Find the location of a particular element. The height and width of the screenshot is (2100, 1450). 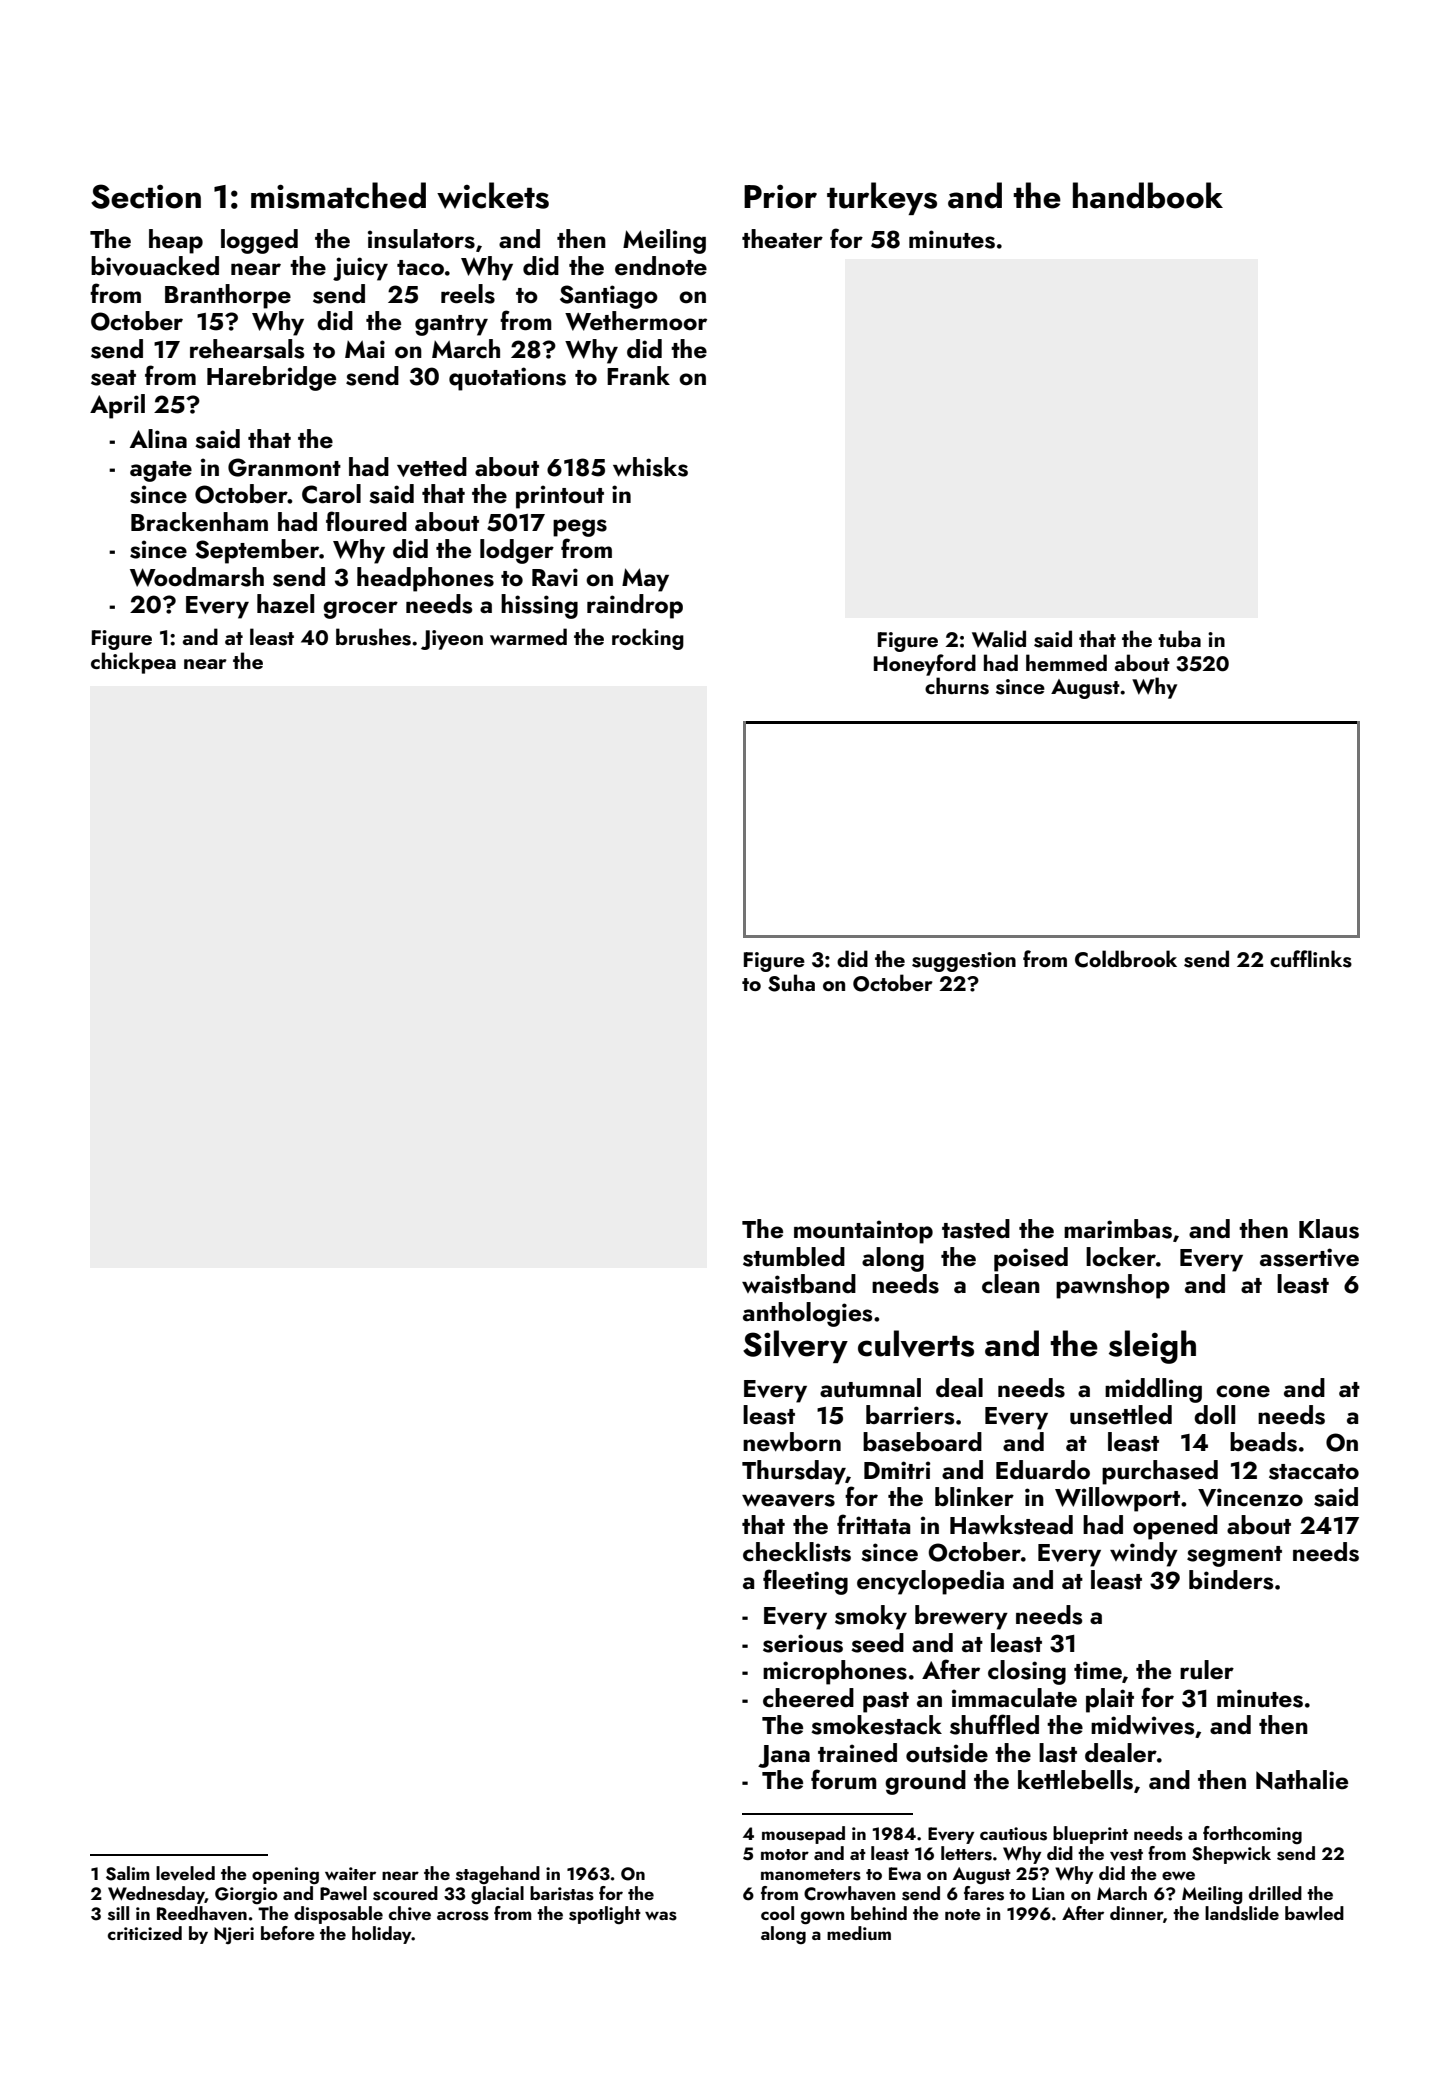

criticized is located at coordinates (145, 1933).
